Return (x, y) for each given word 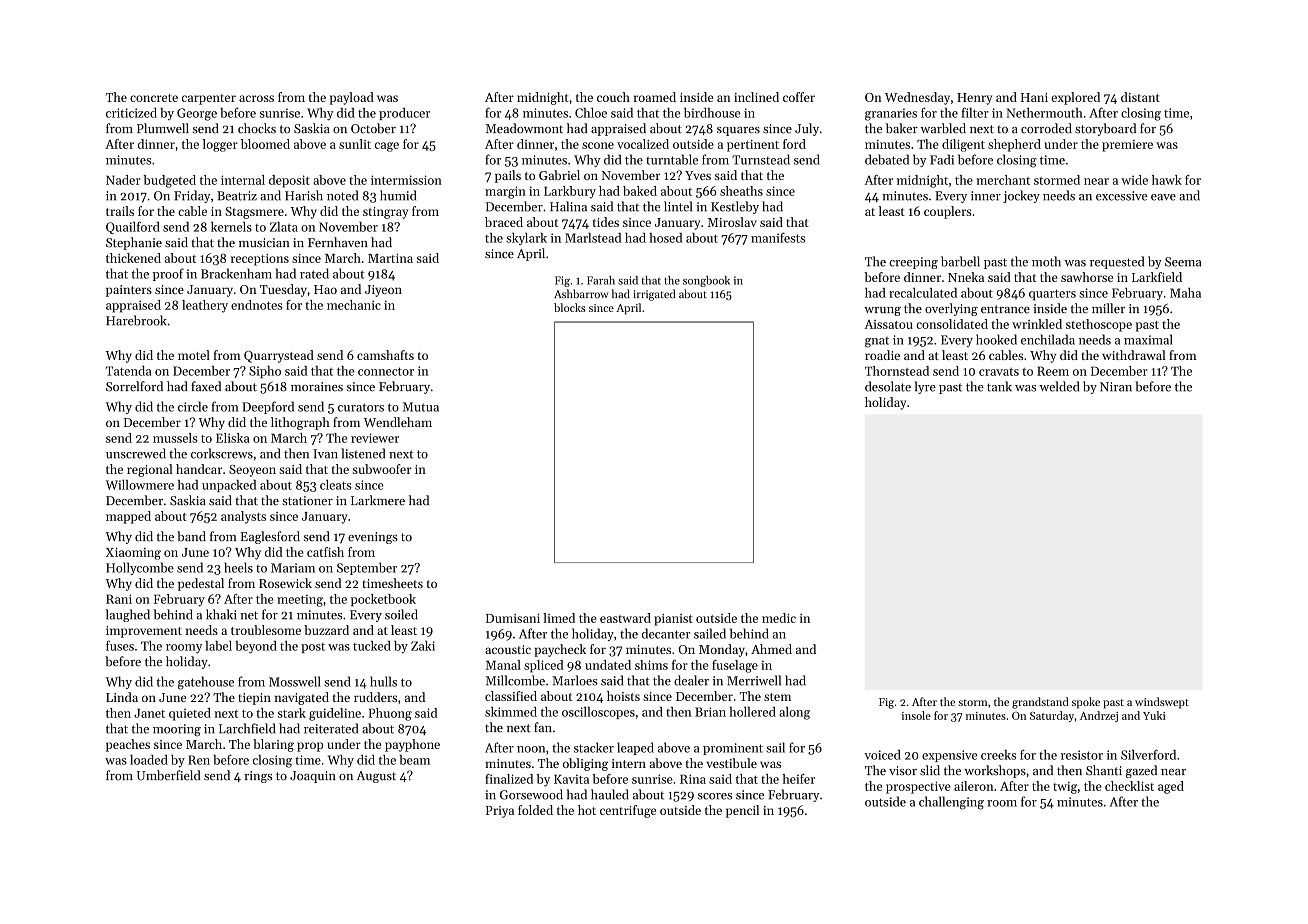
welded (1059, 386)
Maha (1185, 293)
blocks (570, 307)
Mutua (421, 407)
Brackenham (236, 273)
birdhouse (712, 113)
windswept (1162, 703)
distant (1140, 97)
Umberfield (168, 775)
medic (779, 618)
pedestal (201, 584)
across (256, 98)
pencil (742, 811)
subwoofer (382, 469)
